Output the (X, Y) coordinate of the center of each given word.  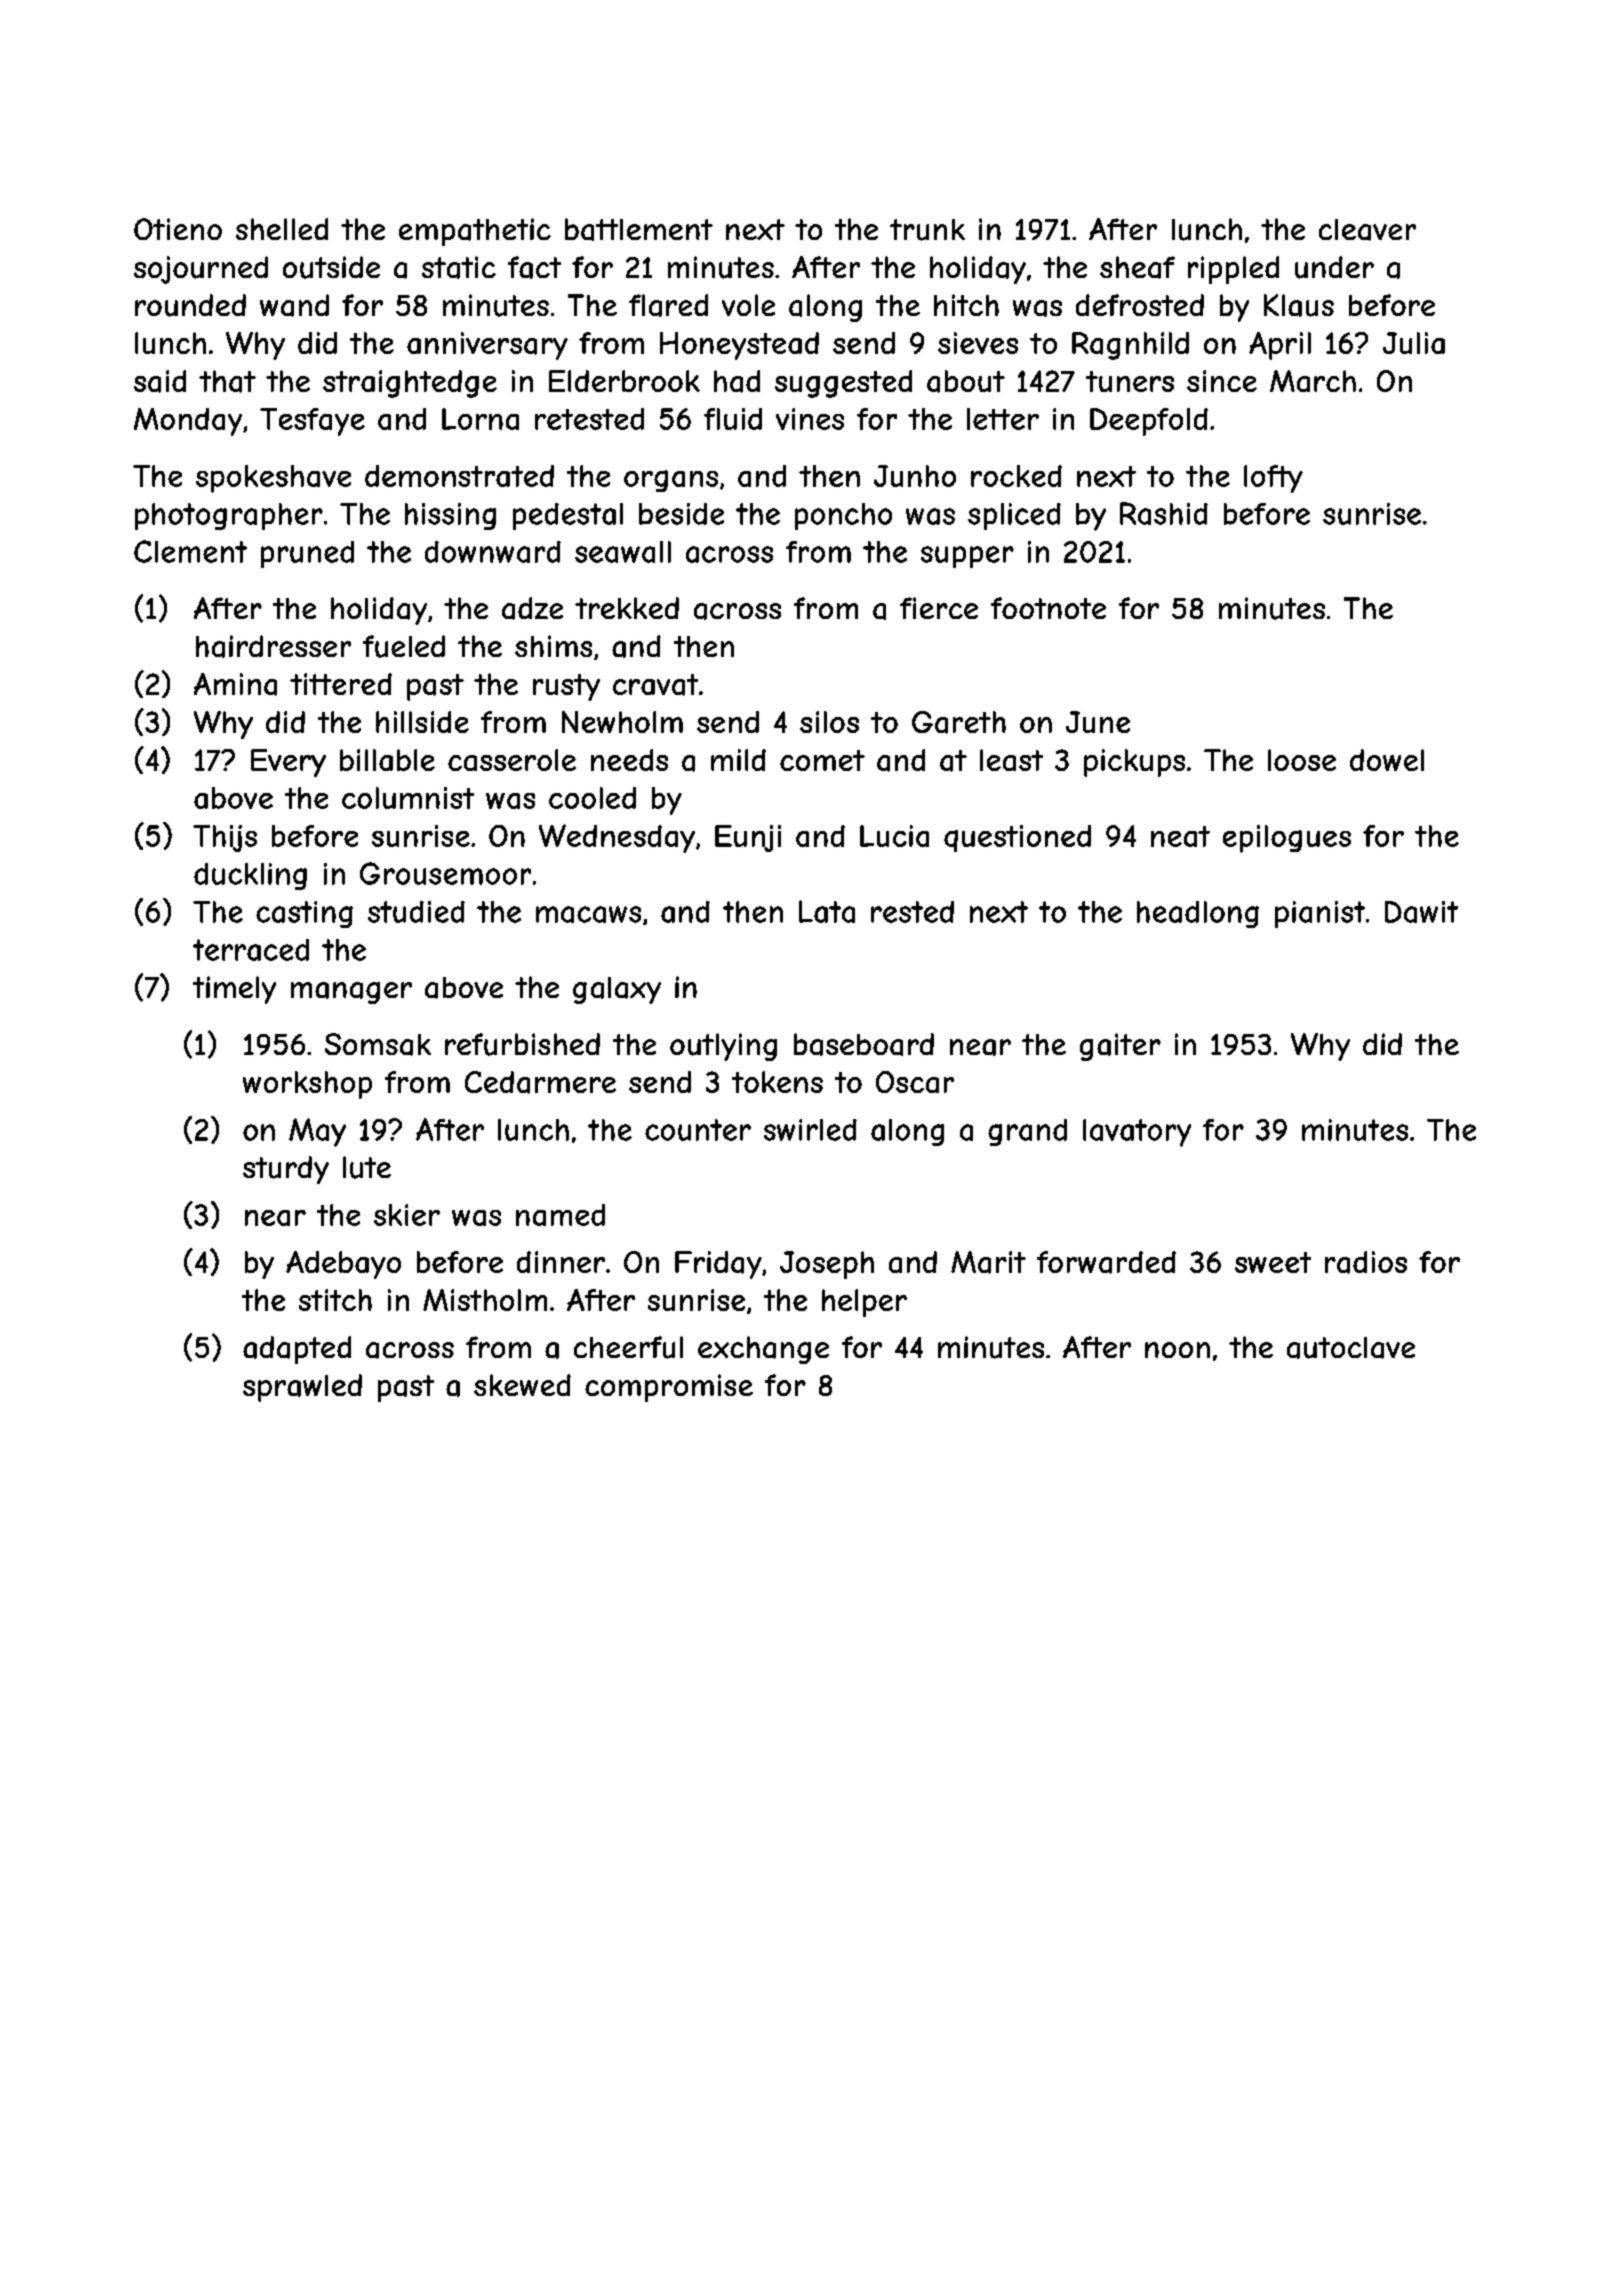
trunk (927, 230)
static (459, 267)
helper (864, 1303)
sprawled (302, 1388)
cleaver (1367, 230)
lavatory (1137, 1133)
